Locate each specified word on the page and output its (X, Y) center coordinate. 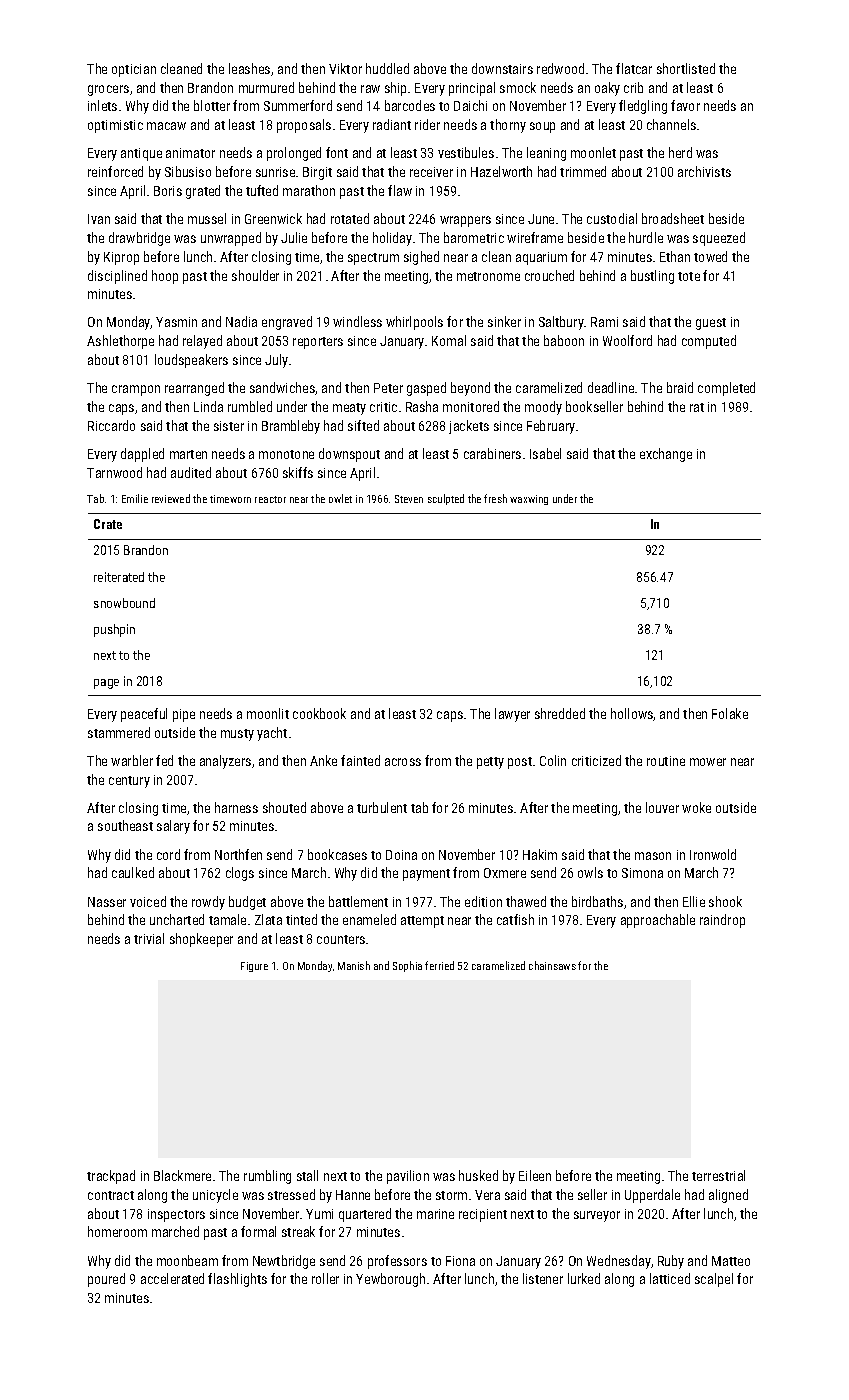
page (106, 684)
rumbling (267, 1177)
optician (134, 70)
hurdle (646, 237)
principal (472, 89)
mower (708, 762)
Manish (354, 965)
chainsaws (552, 965)
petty (490, 763)
